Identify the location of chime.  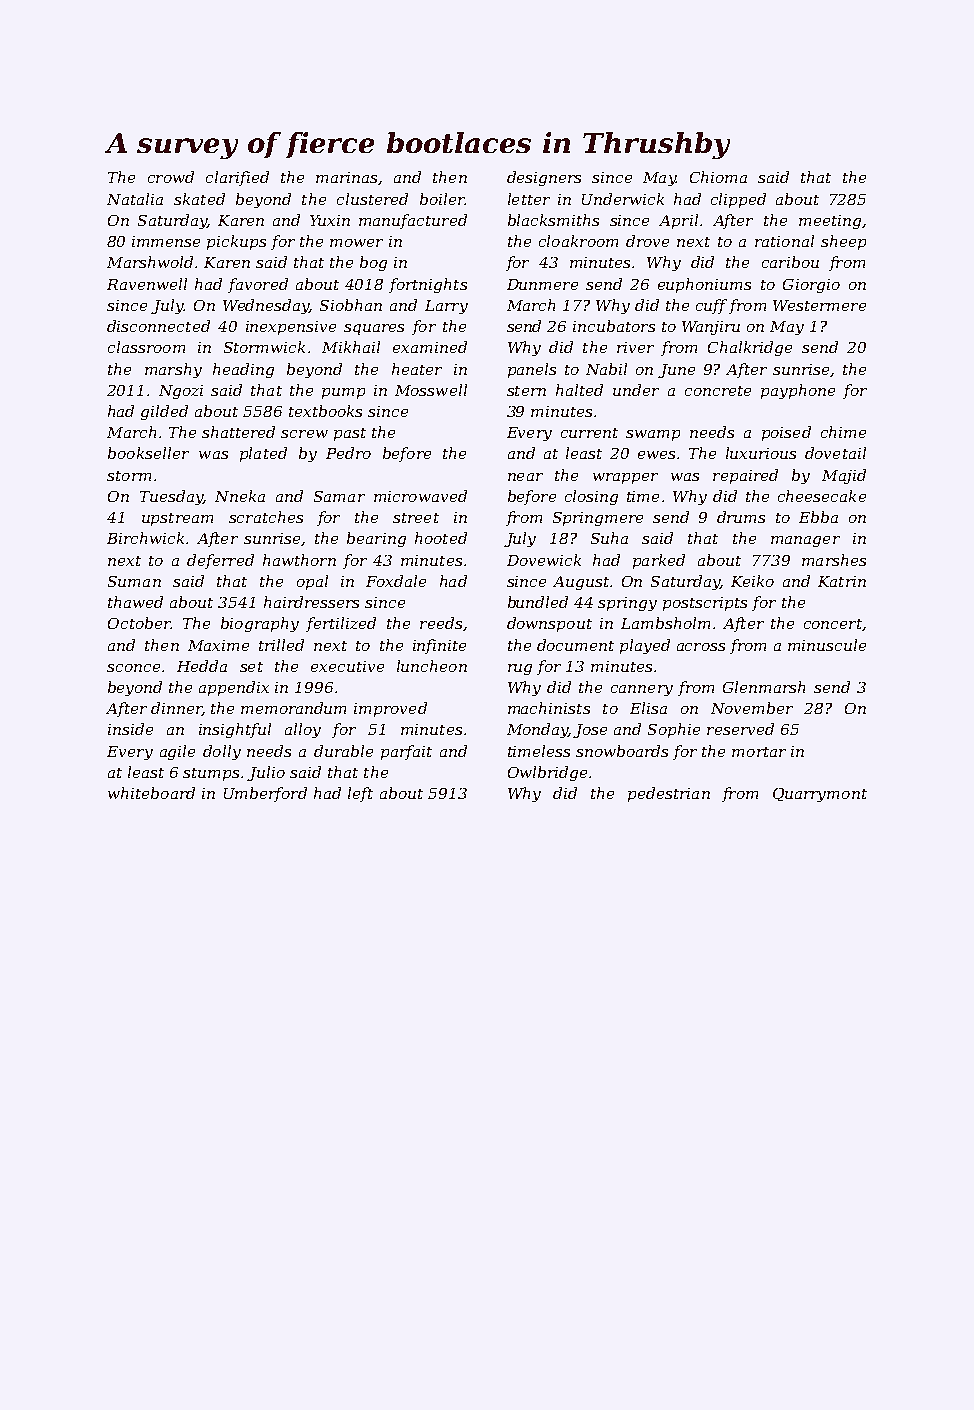
(843, 432).
